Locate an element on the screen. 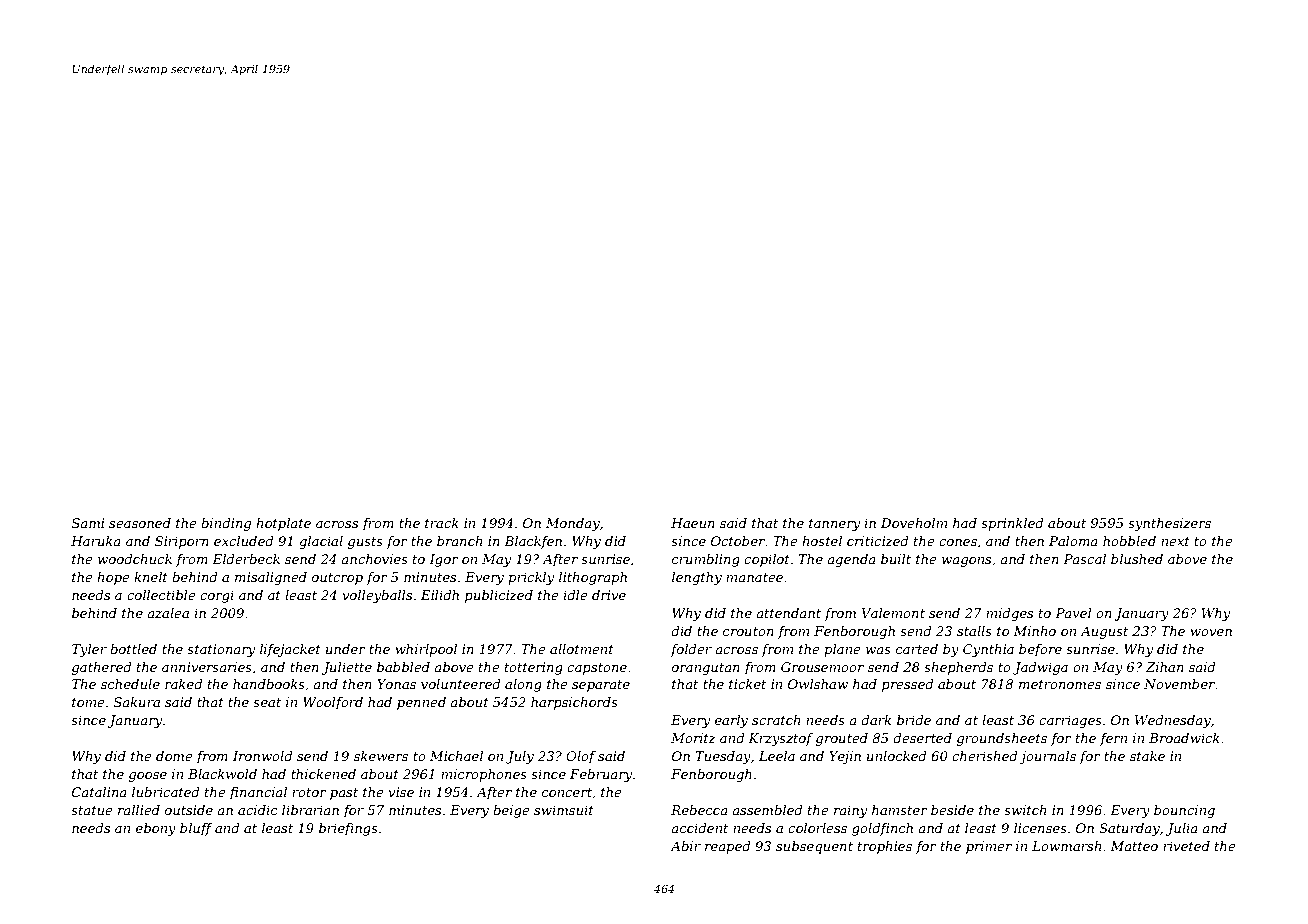 The height and width of the screenshot is (924, 1308). dome is located at coordinates (174, 756).
